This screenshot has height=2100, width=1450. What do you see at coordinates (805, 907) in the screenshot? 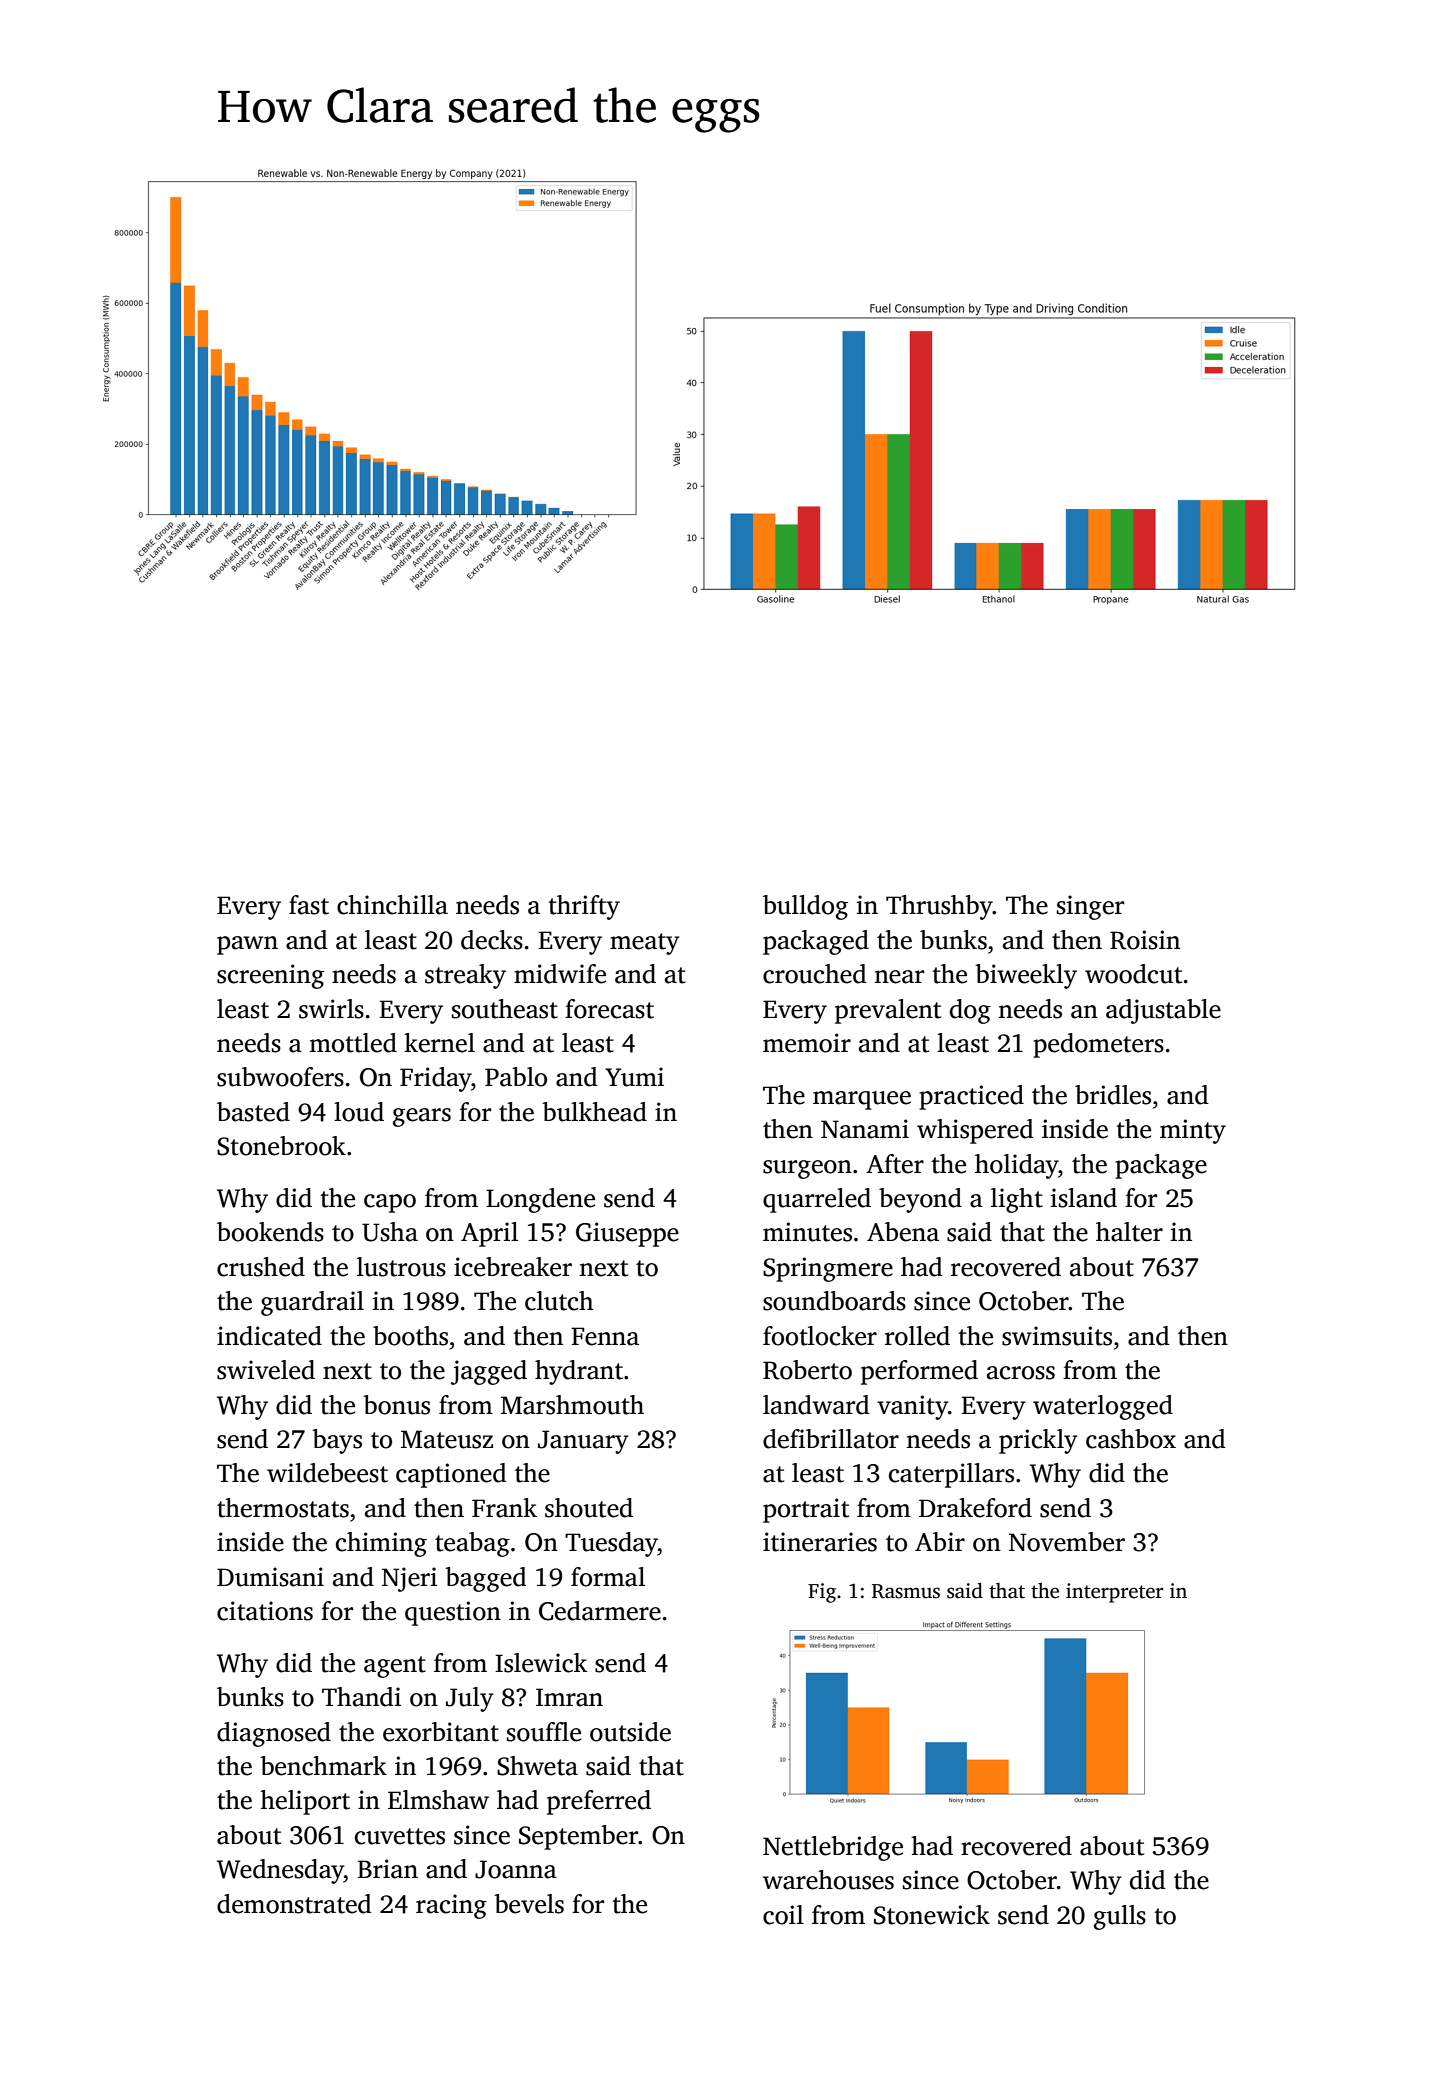
I see `bulldog` at bounding box center [805, 907].
